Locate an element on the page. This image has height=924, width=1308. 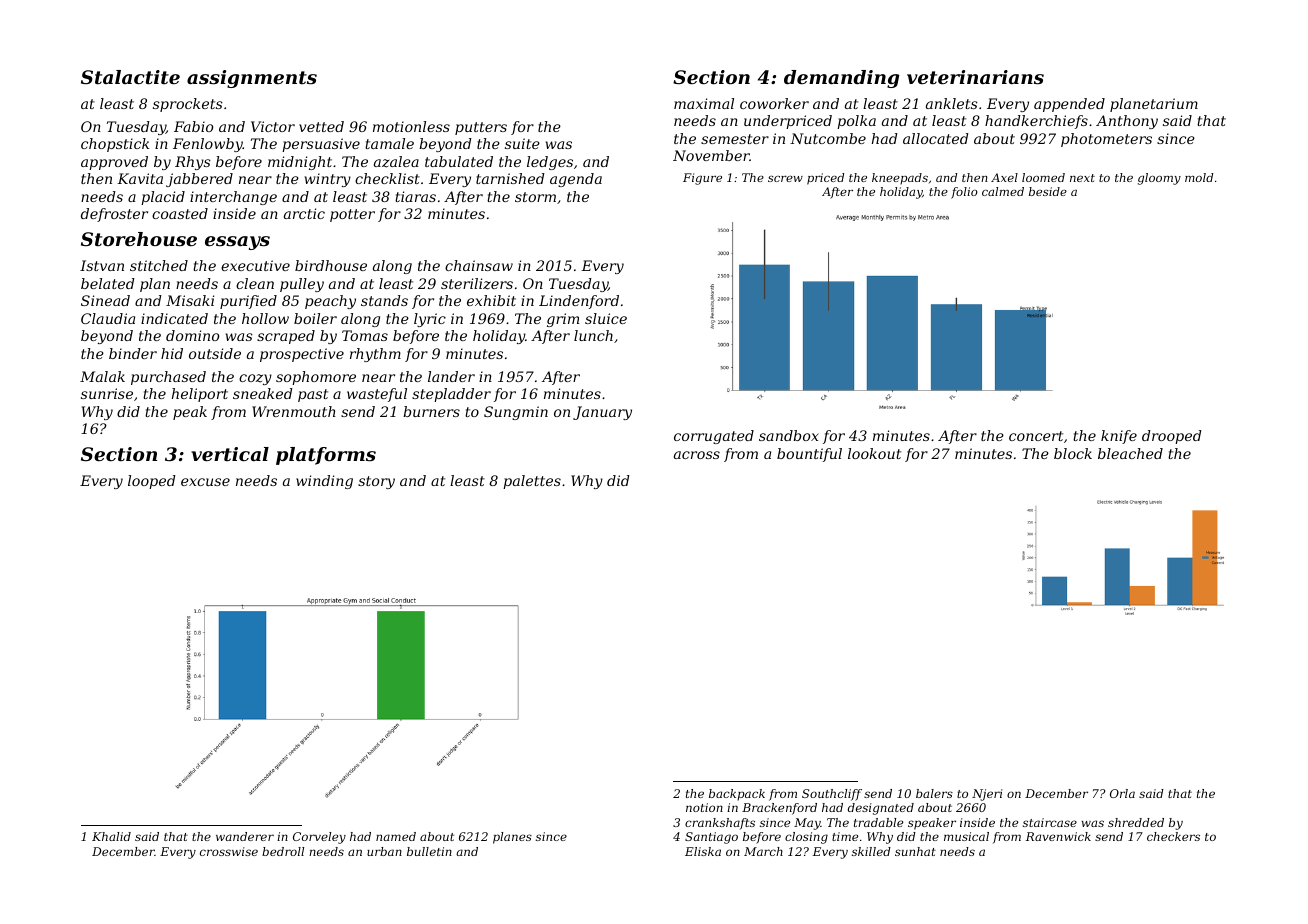
Eliska is located at coordinates (703, 851).
